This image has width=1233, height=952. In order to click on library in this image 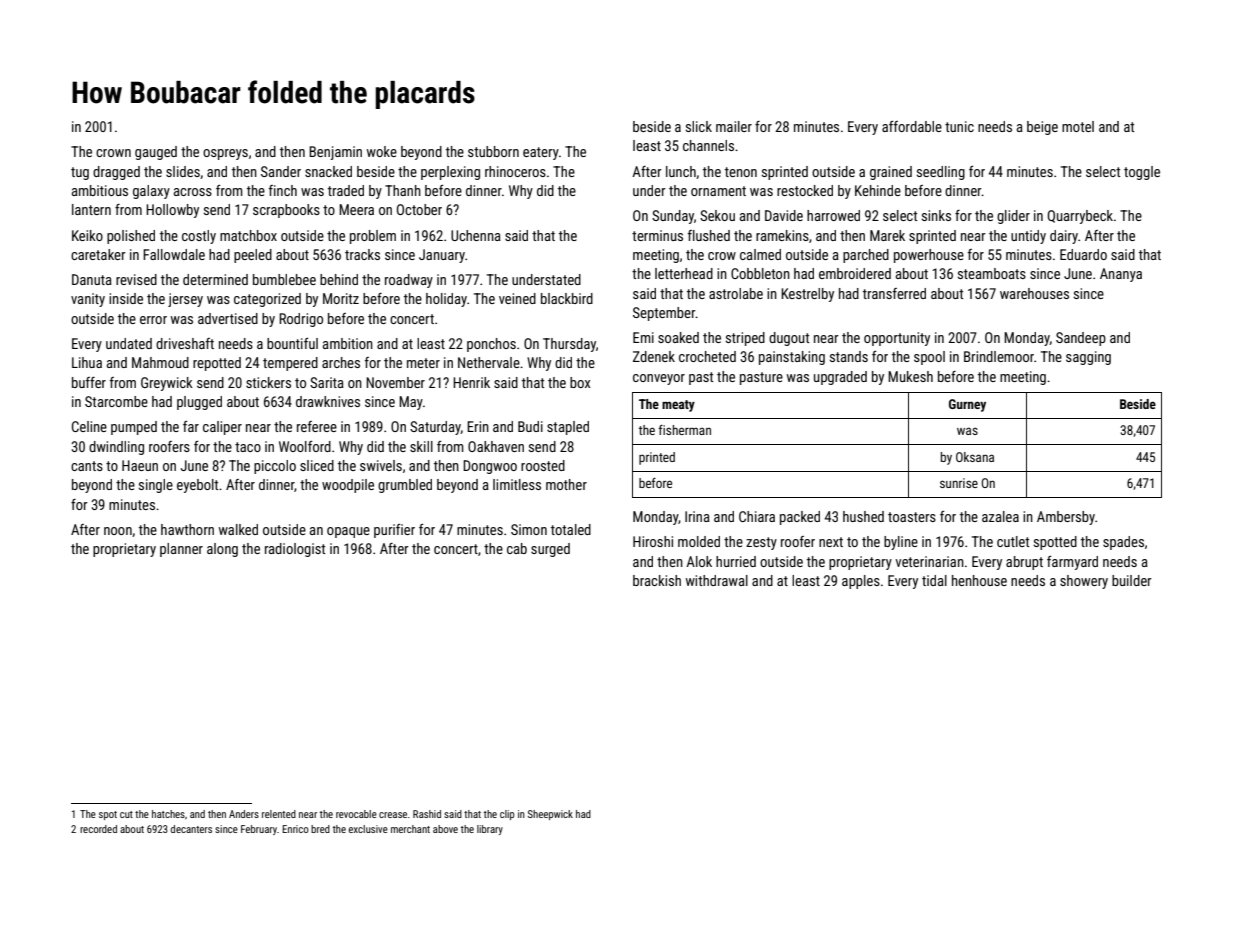, I will do `click(490, 830)`.
